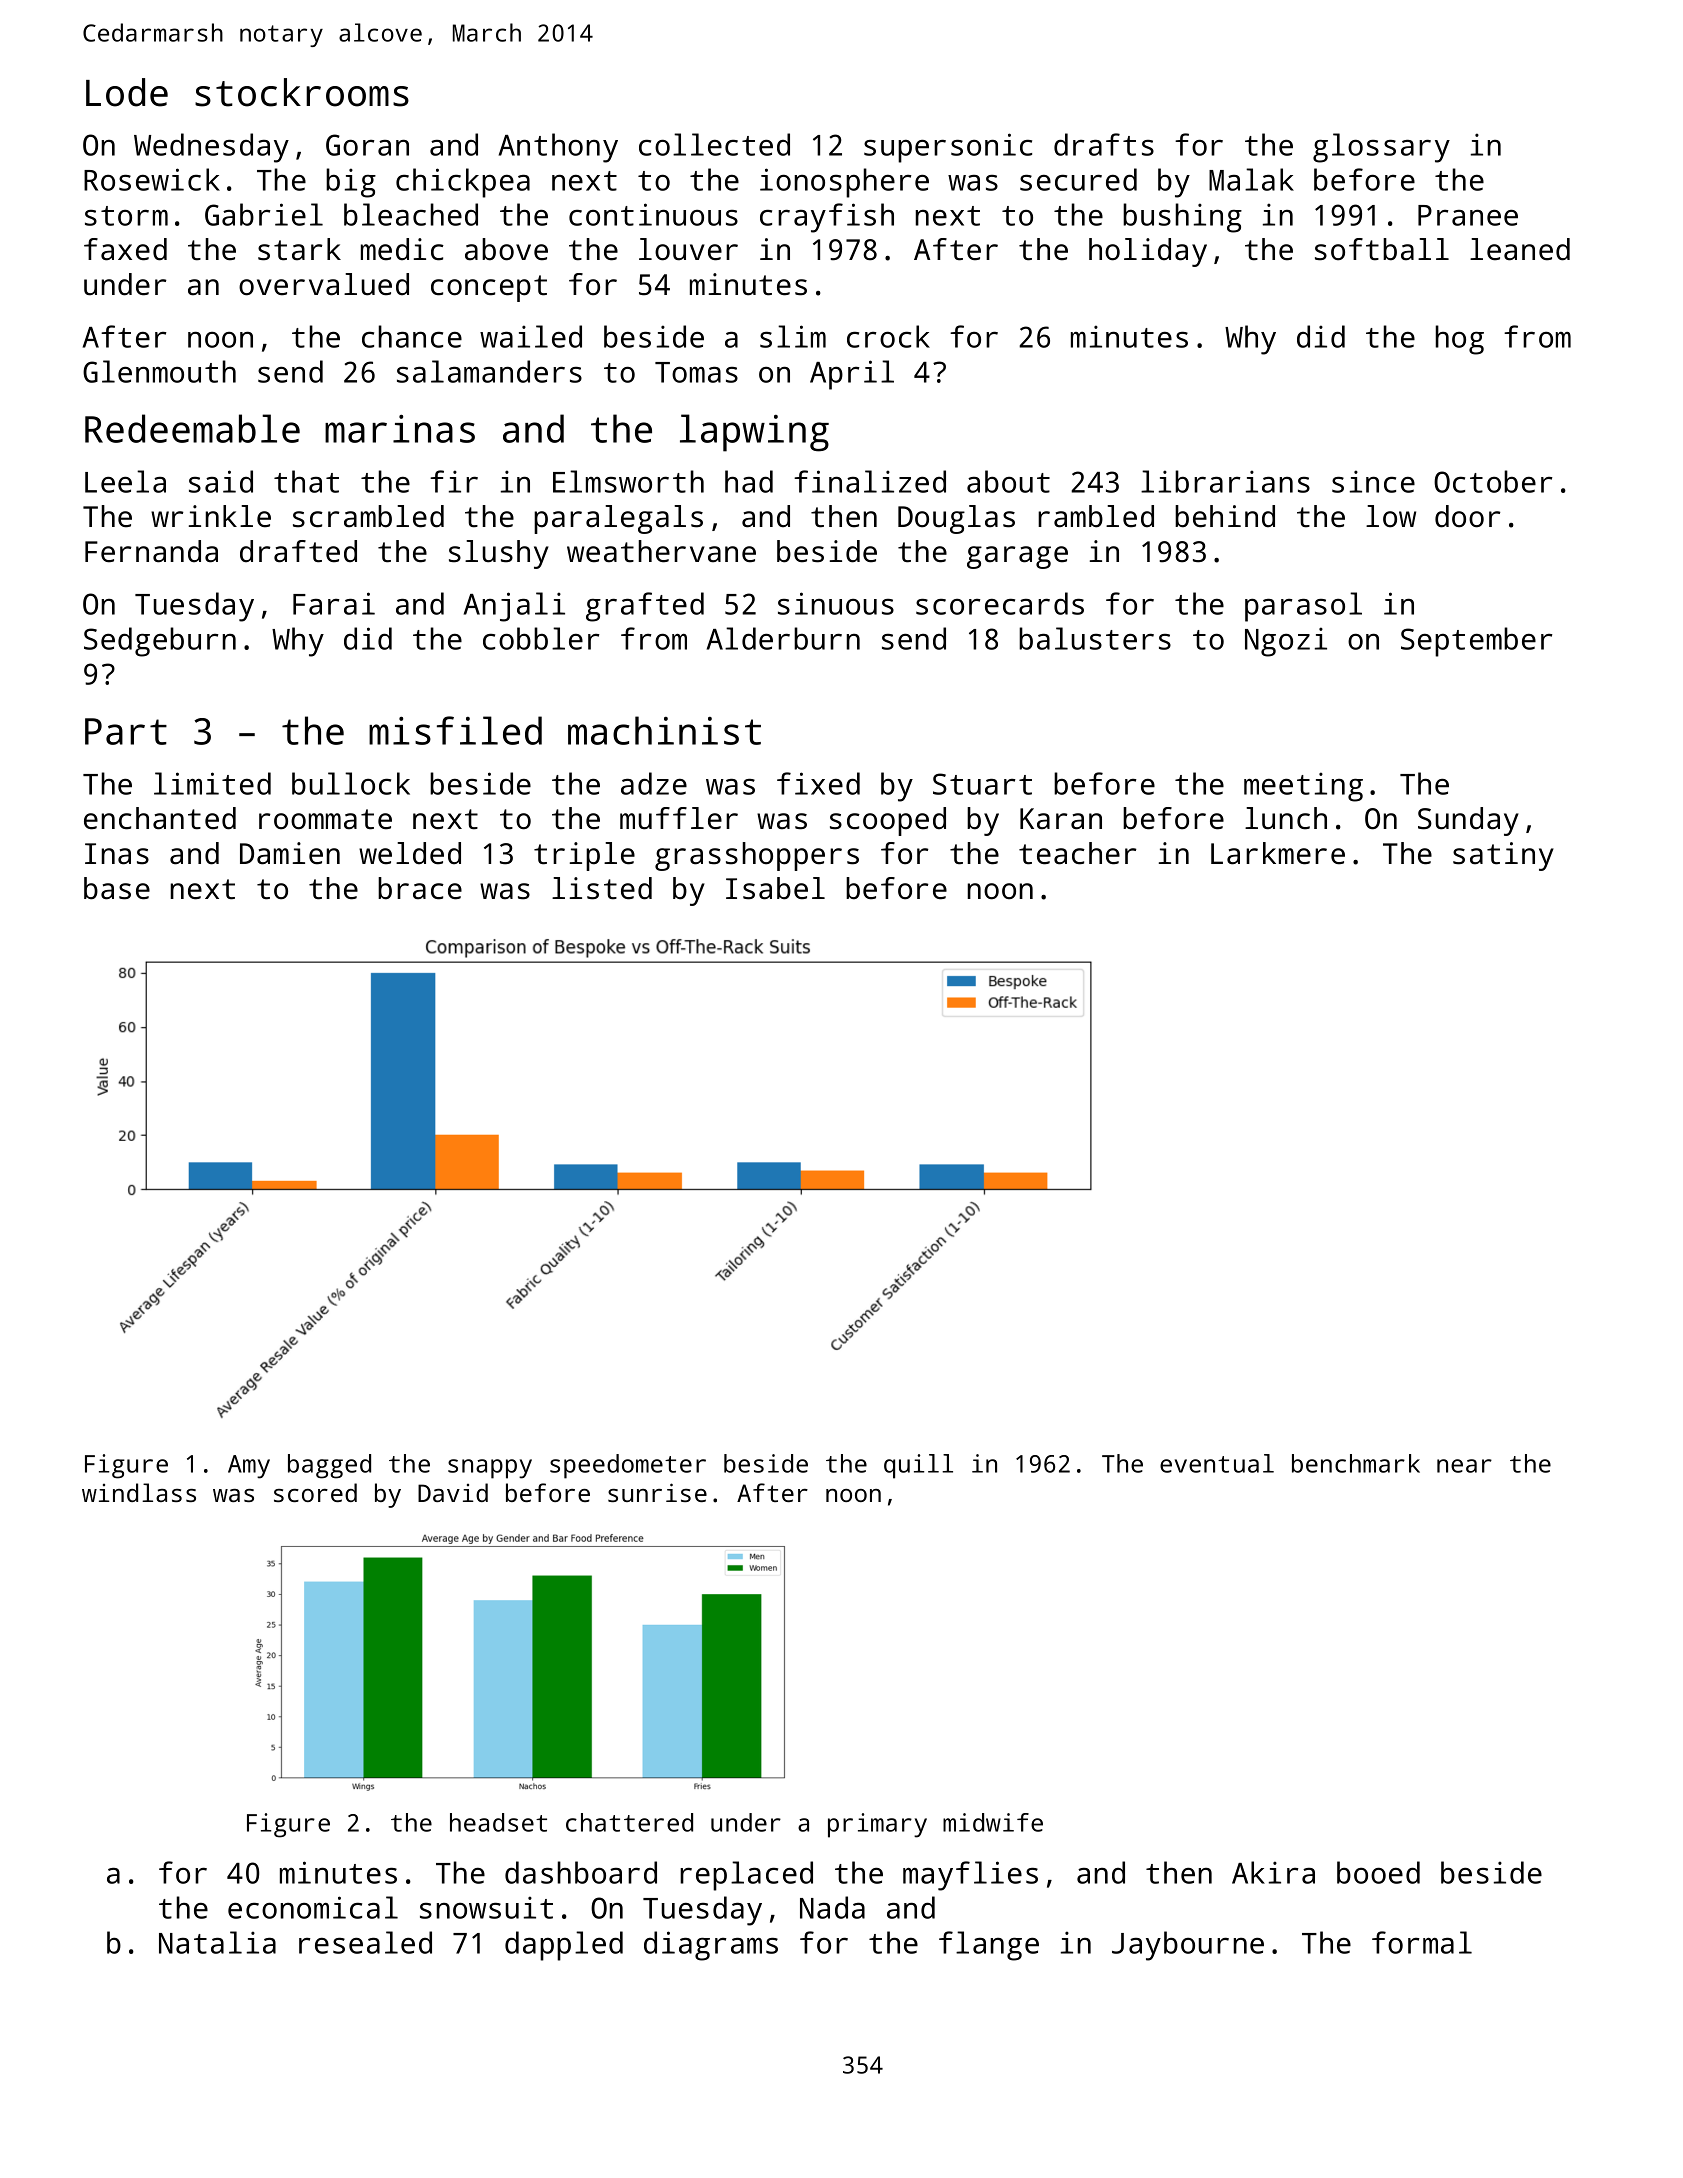 The height and width of the image is (2178, 1683). Describe the element at coordinates (1278, 853) in the image. I see `Larkmere` at that location.
